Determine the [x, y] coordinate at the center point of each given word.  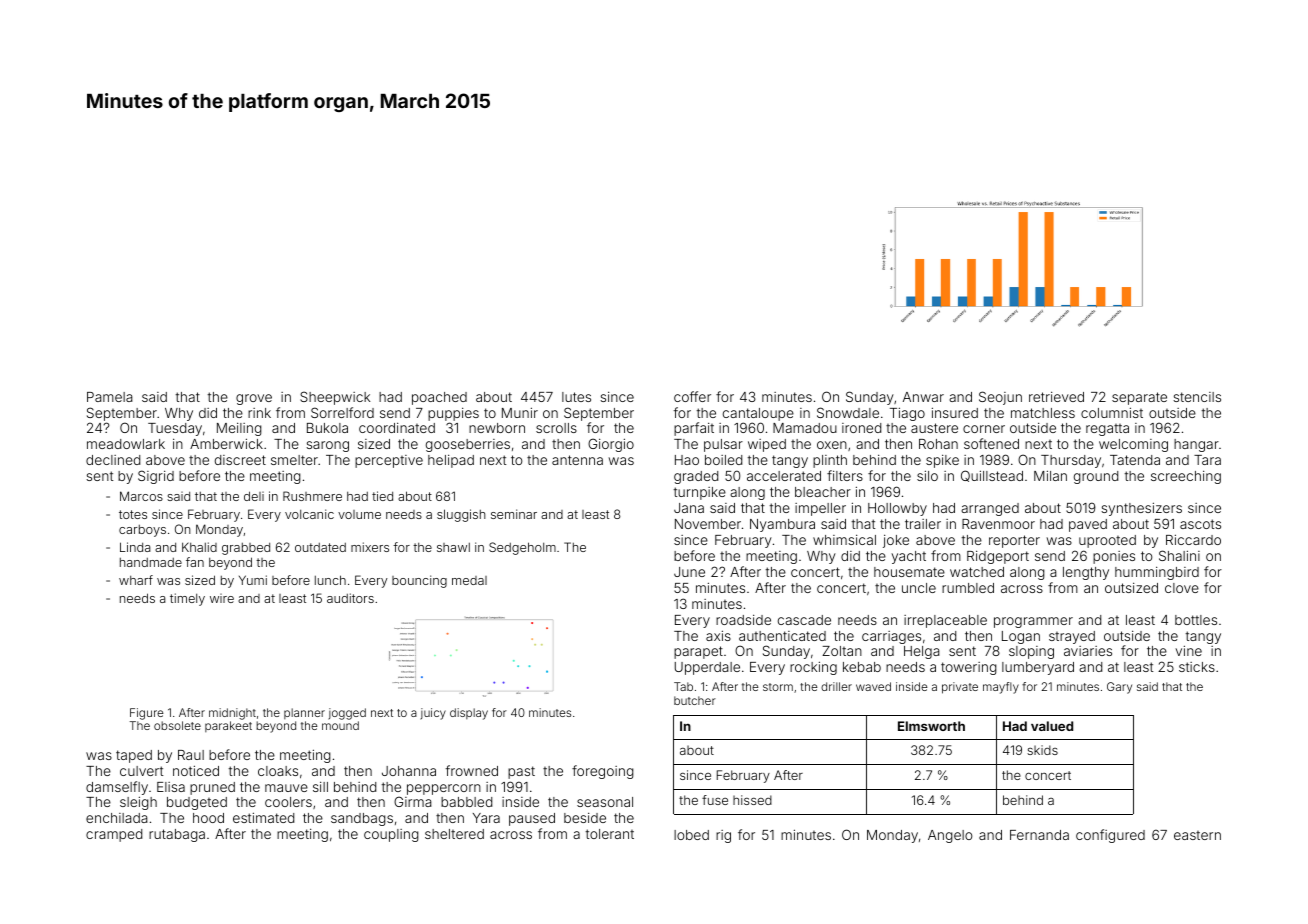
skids [1042, 750]
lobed [691, 835]
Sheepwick [335, 398]
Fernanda [1039, 835]
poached [439, 398]
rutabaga [177, 835]
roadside [743, 619]
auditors [350, 598]
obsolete [177, 725]
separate [1139, 398]
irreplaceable [945, 621]
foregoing [603, 772]
